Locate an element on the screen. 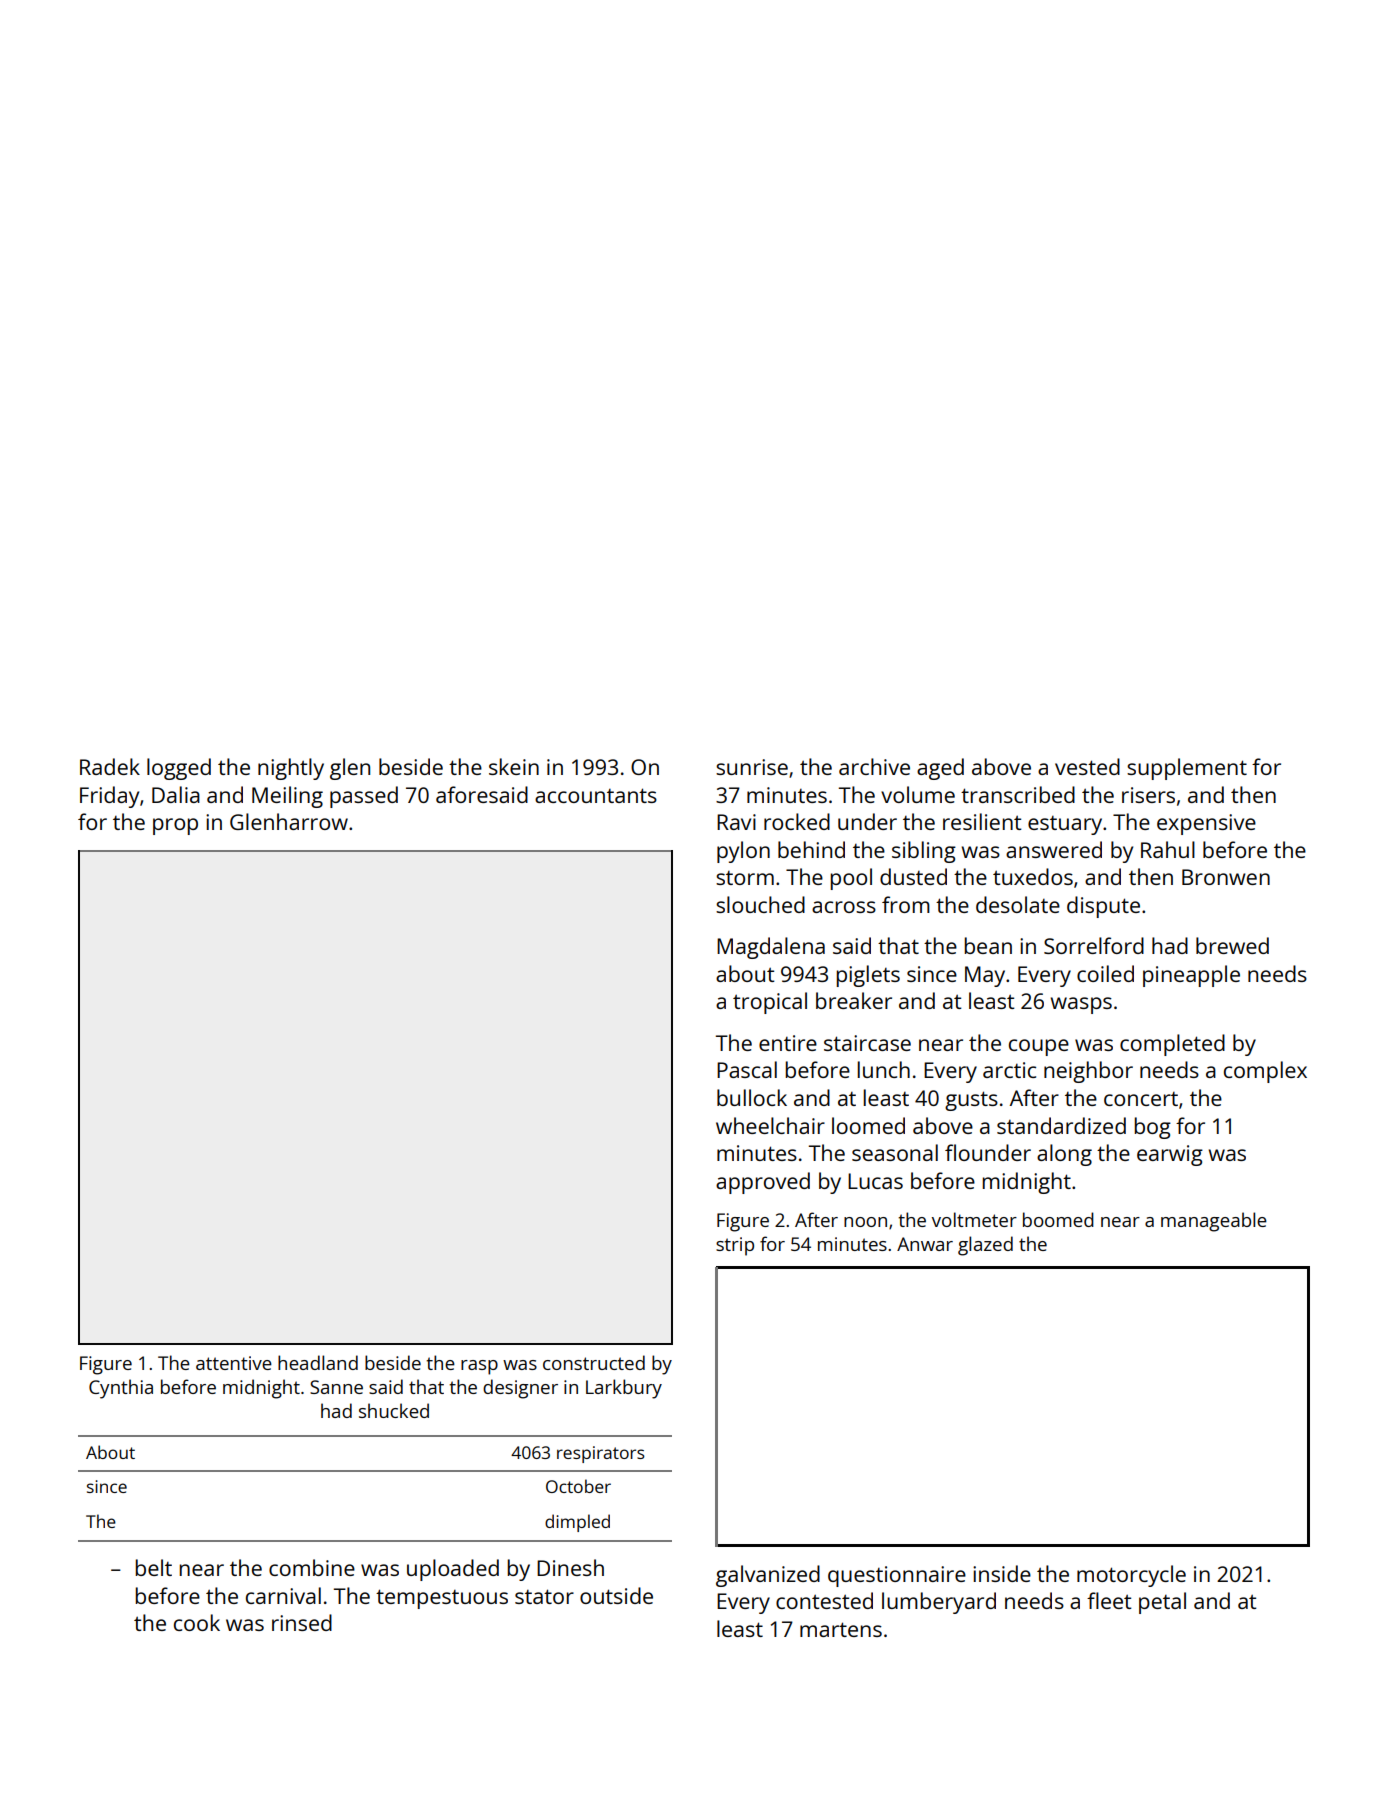 This screenshot has height=1796, width=1388. Bronwen is located at coordinates (1226, 877).
